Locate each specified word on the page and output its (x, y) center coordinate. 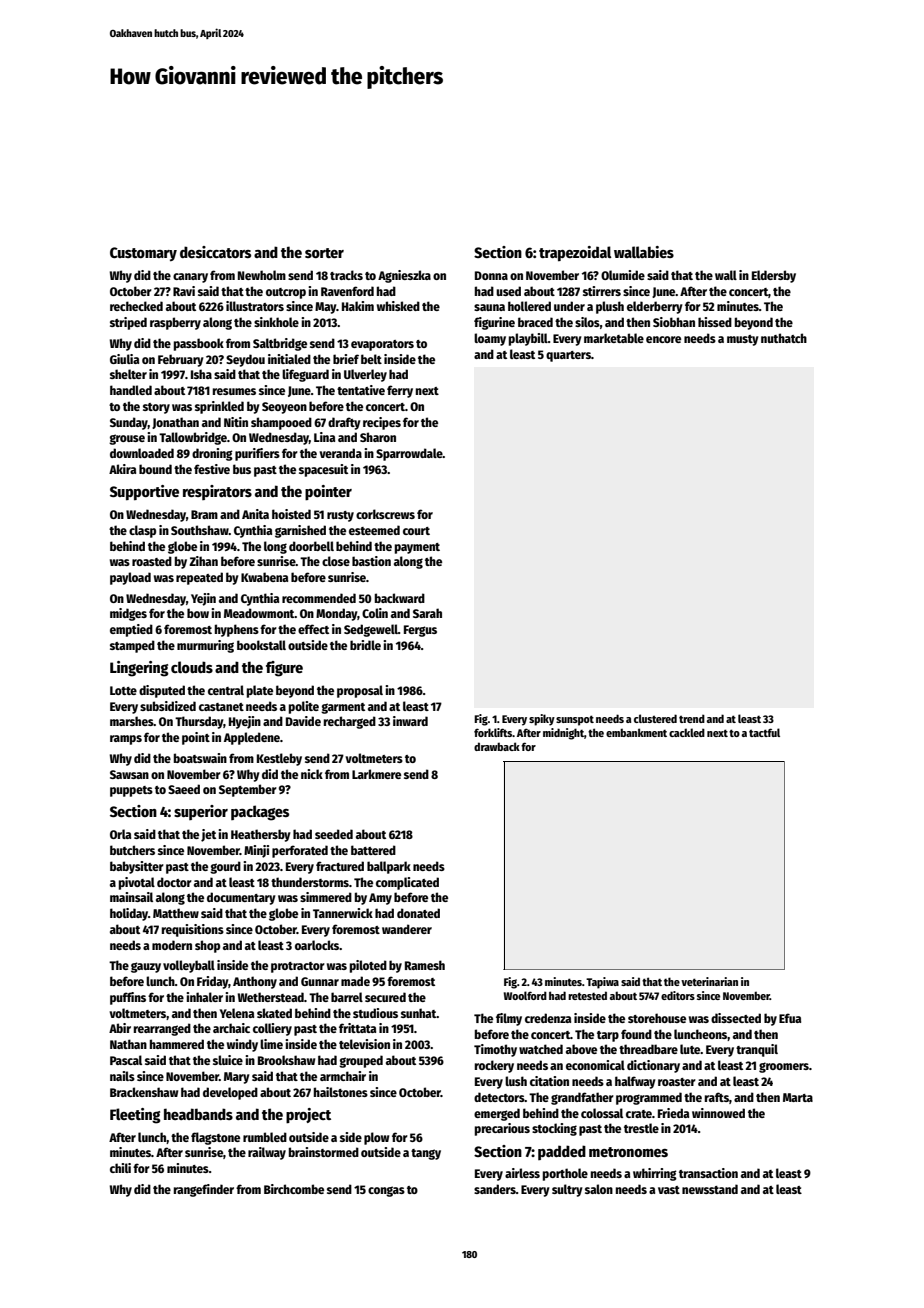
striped (128, 323)
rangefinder (204, 1190)
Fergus (420, 631)
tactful (764, 732)
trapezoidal (575, 254)
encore (663, 339)
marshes (132, 721)
